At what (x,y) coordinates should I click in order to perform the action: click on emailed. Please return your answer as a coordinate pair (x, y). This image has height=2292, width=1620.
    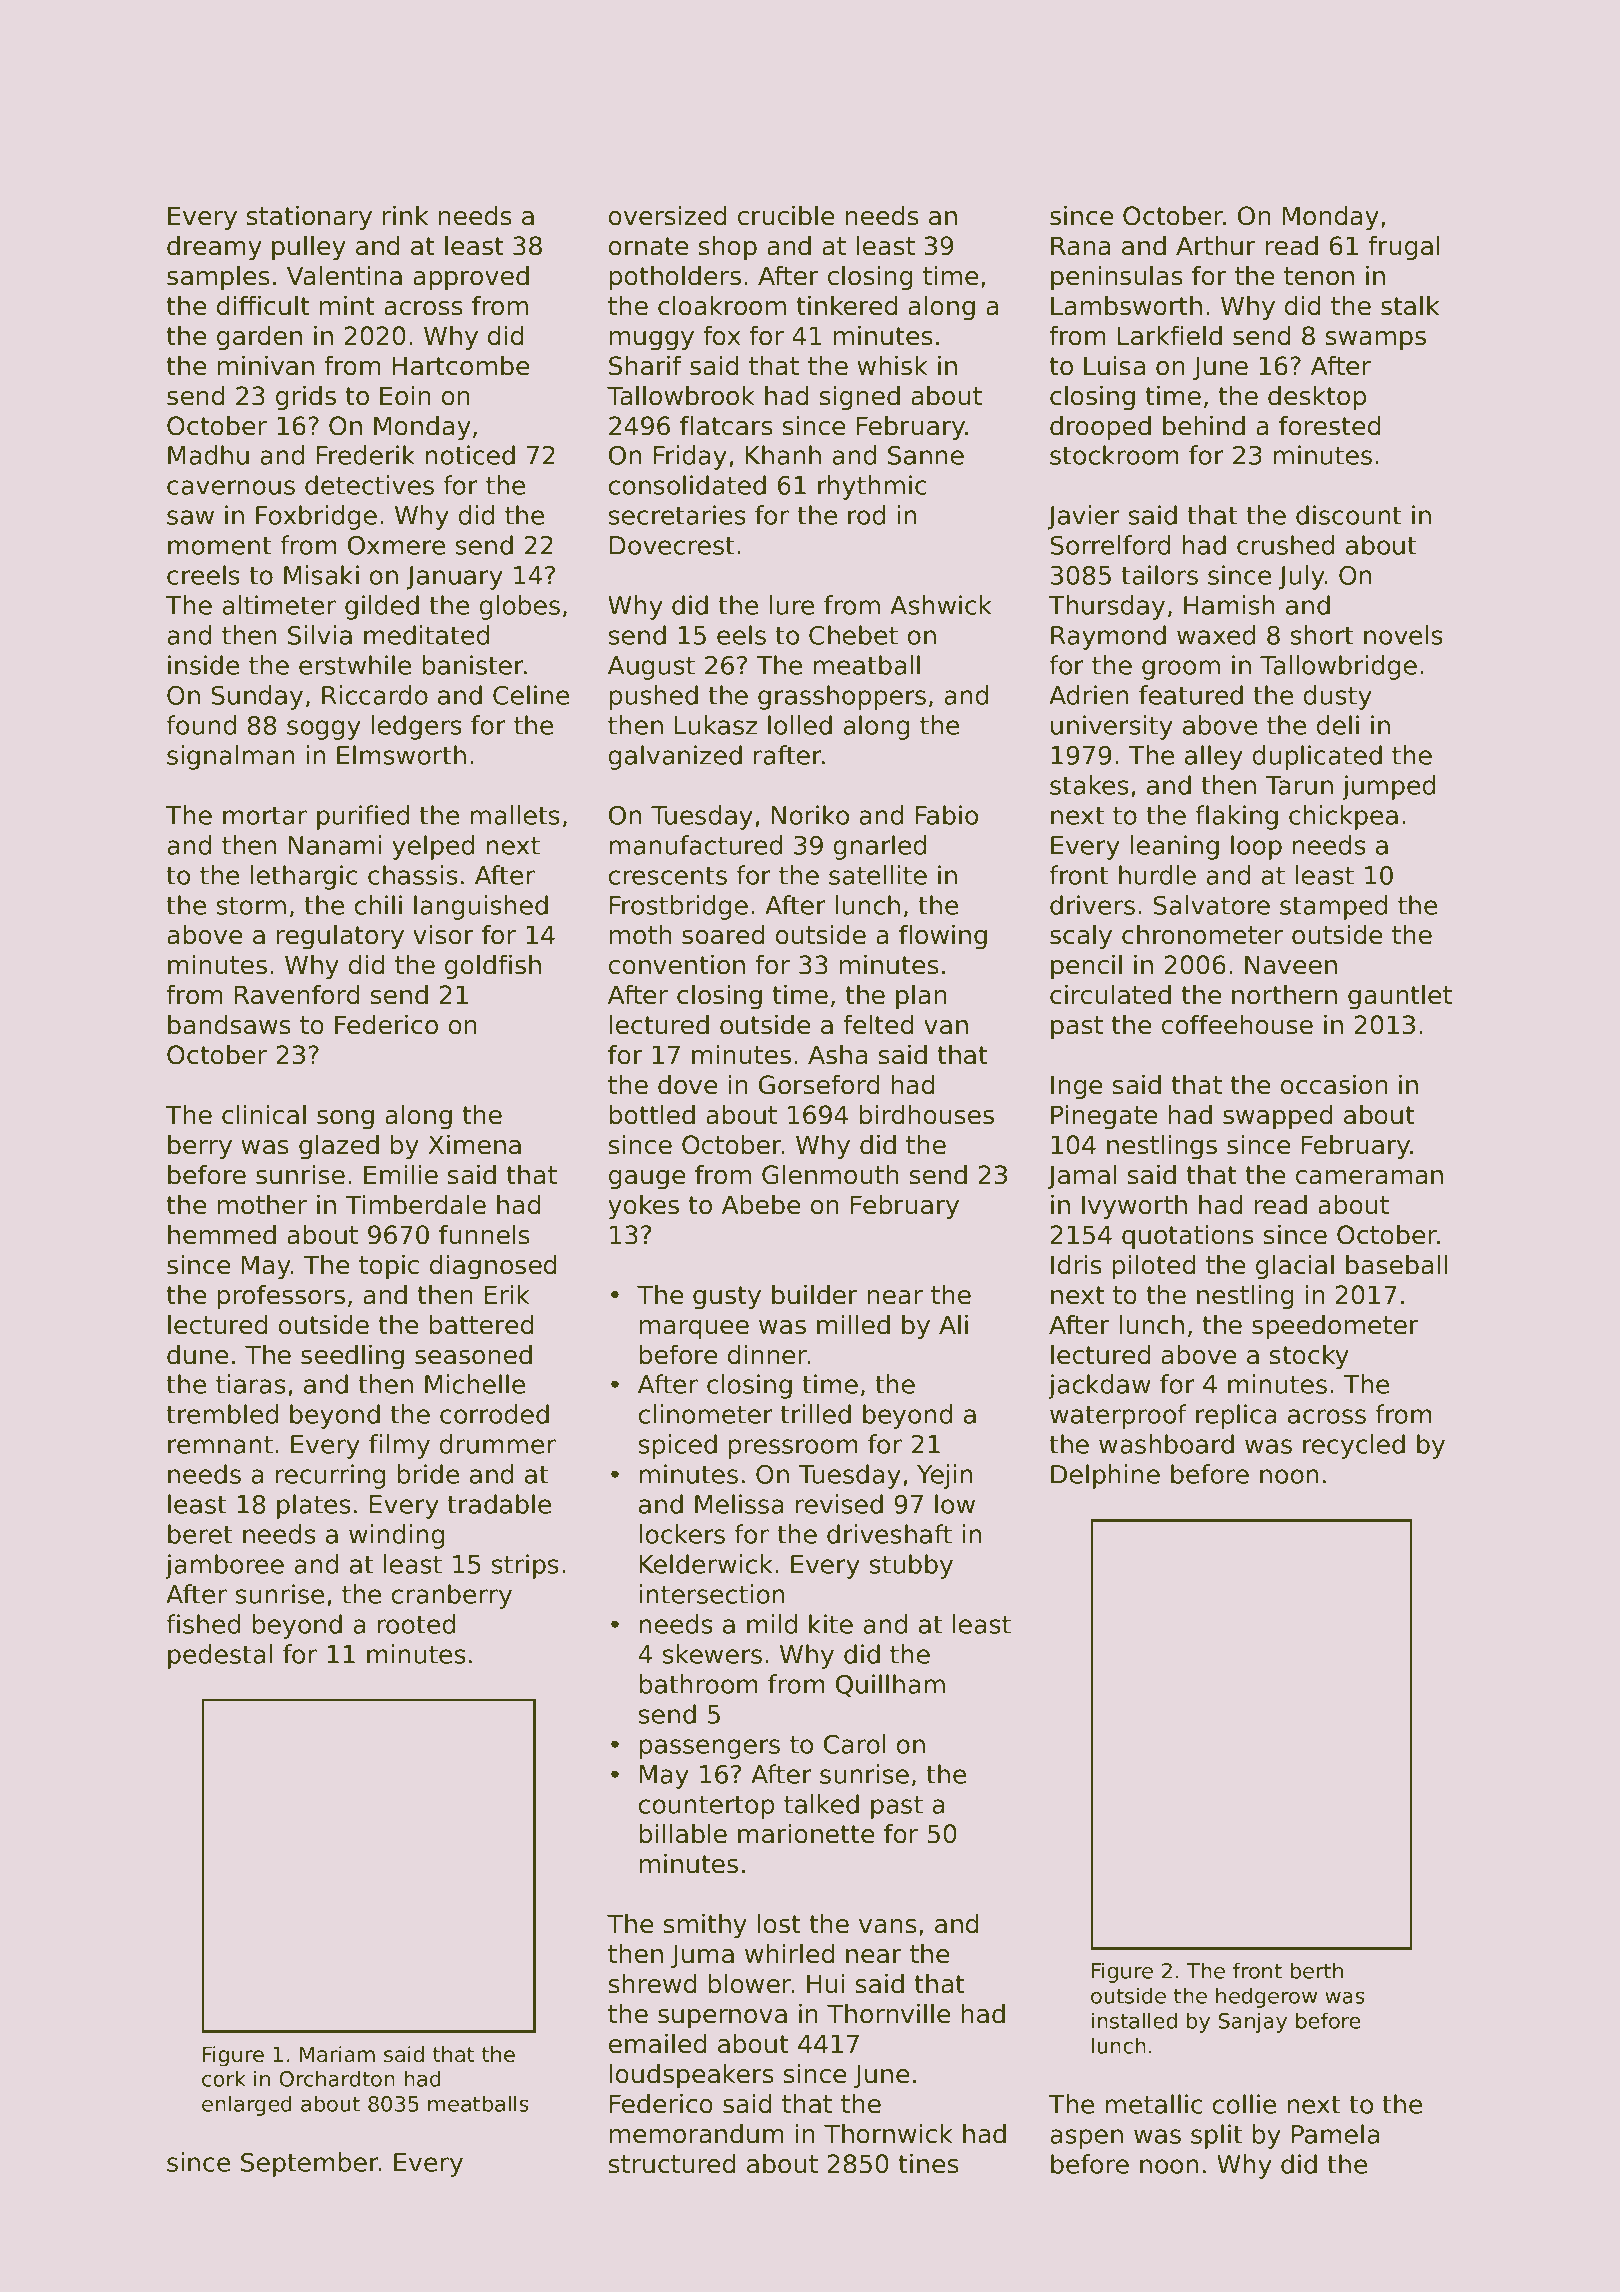
    Looking at the image, I should click on (657, 2044).
